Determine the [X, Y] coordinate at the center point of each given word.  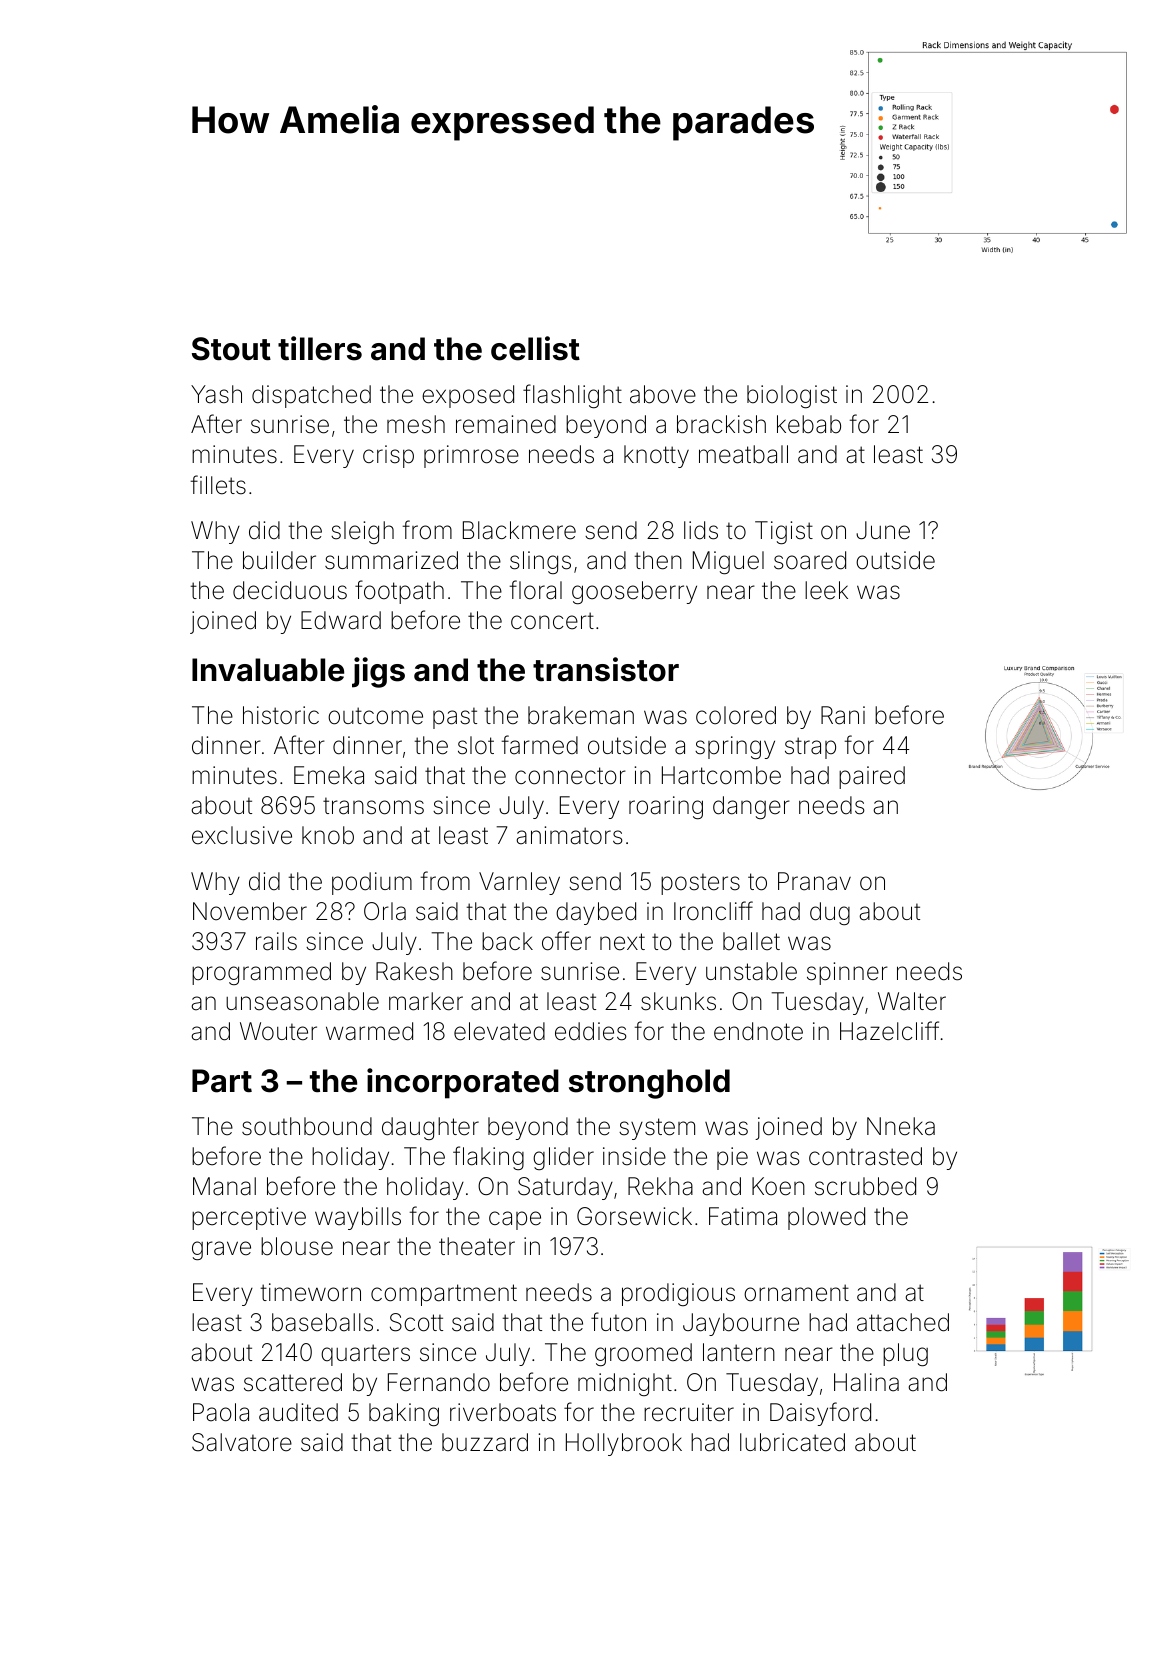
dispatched [311, 396]
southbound [307, 1126]
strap [810, 748]
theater [477, 1246]
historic [281, 715]
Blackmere [519, 530]
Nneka [901, 1126]
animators [569, 835]
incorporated [463, 1083]
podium [372, 883]
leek [826, 590]
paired [872, 777]
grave [221, 1250]
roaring [666, 807]
